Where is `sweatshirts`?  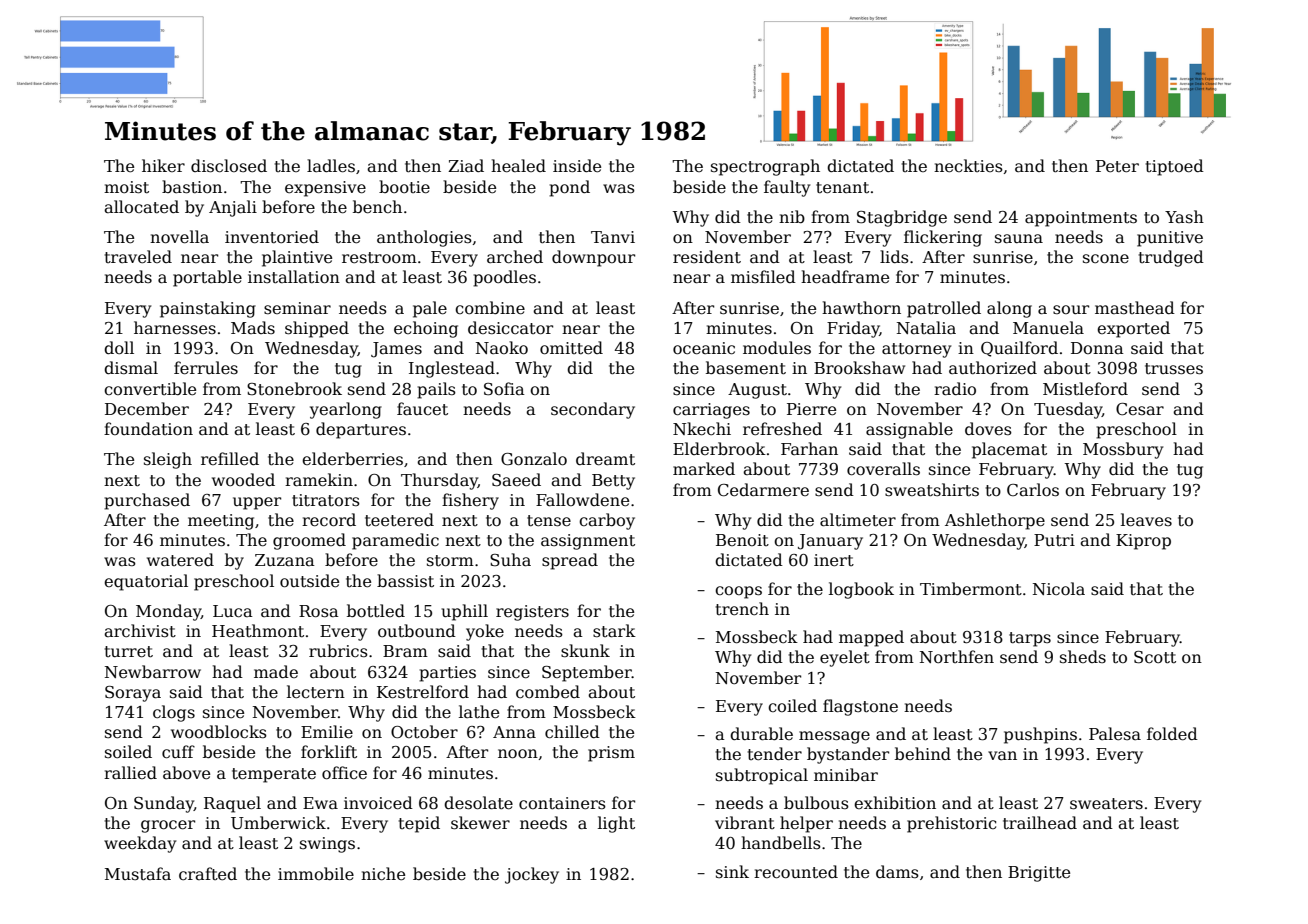 sweatshirts is located at coordinates (932, 490).
